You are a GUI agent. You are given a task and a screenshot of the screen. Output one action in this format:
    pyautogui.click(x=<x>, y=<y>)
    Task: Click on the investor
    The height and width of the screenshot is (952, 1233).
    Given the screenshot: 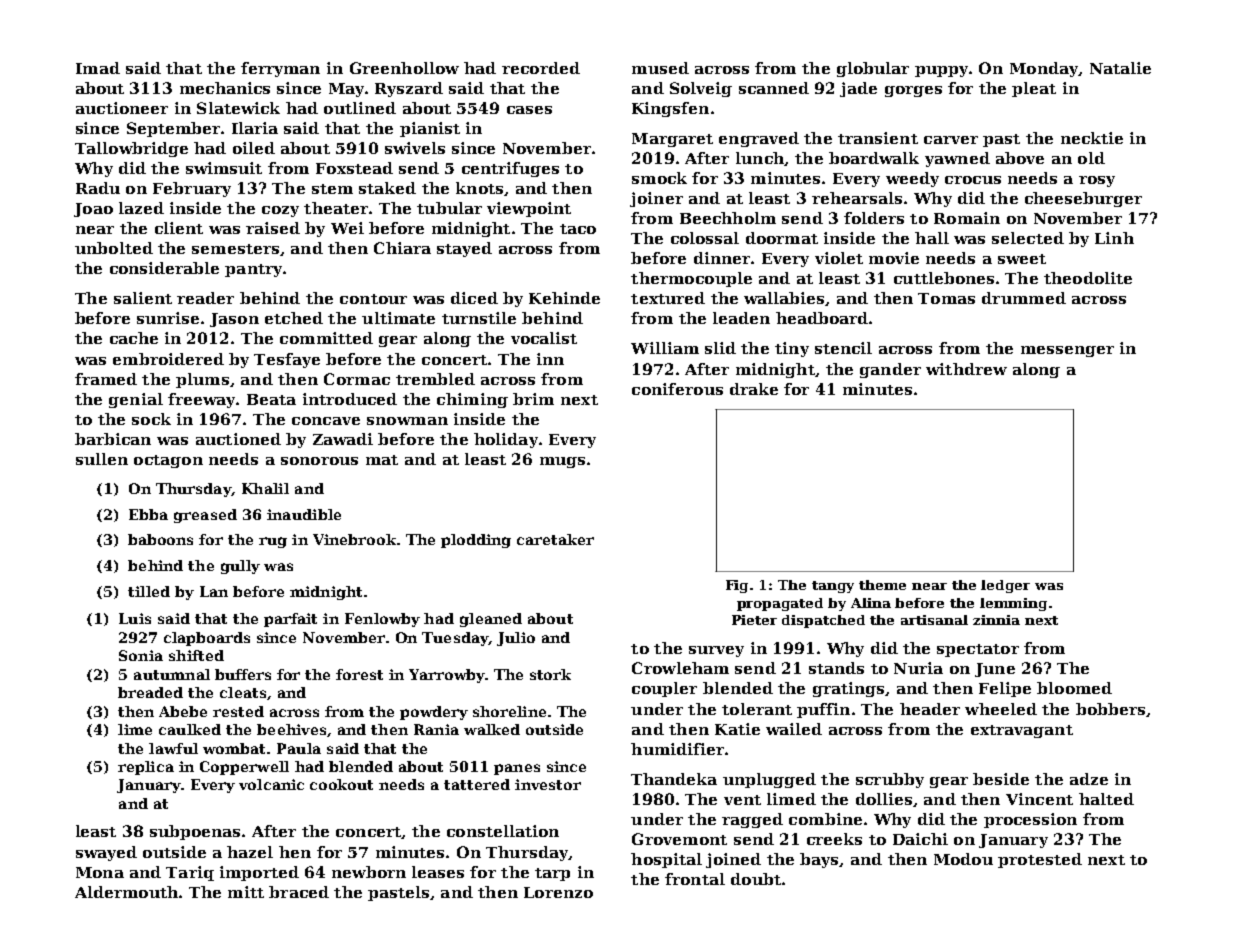 What is the action you would take?
    pyautogui.click(x=548, y=784)
